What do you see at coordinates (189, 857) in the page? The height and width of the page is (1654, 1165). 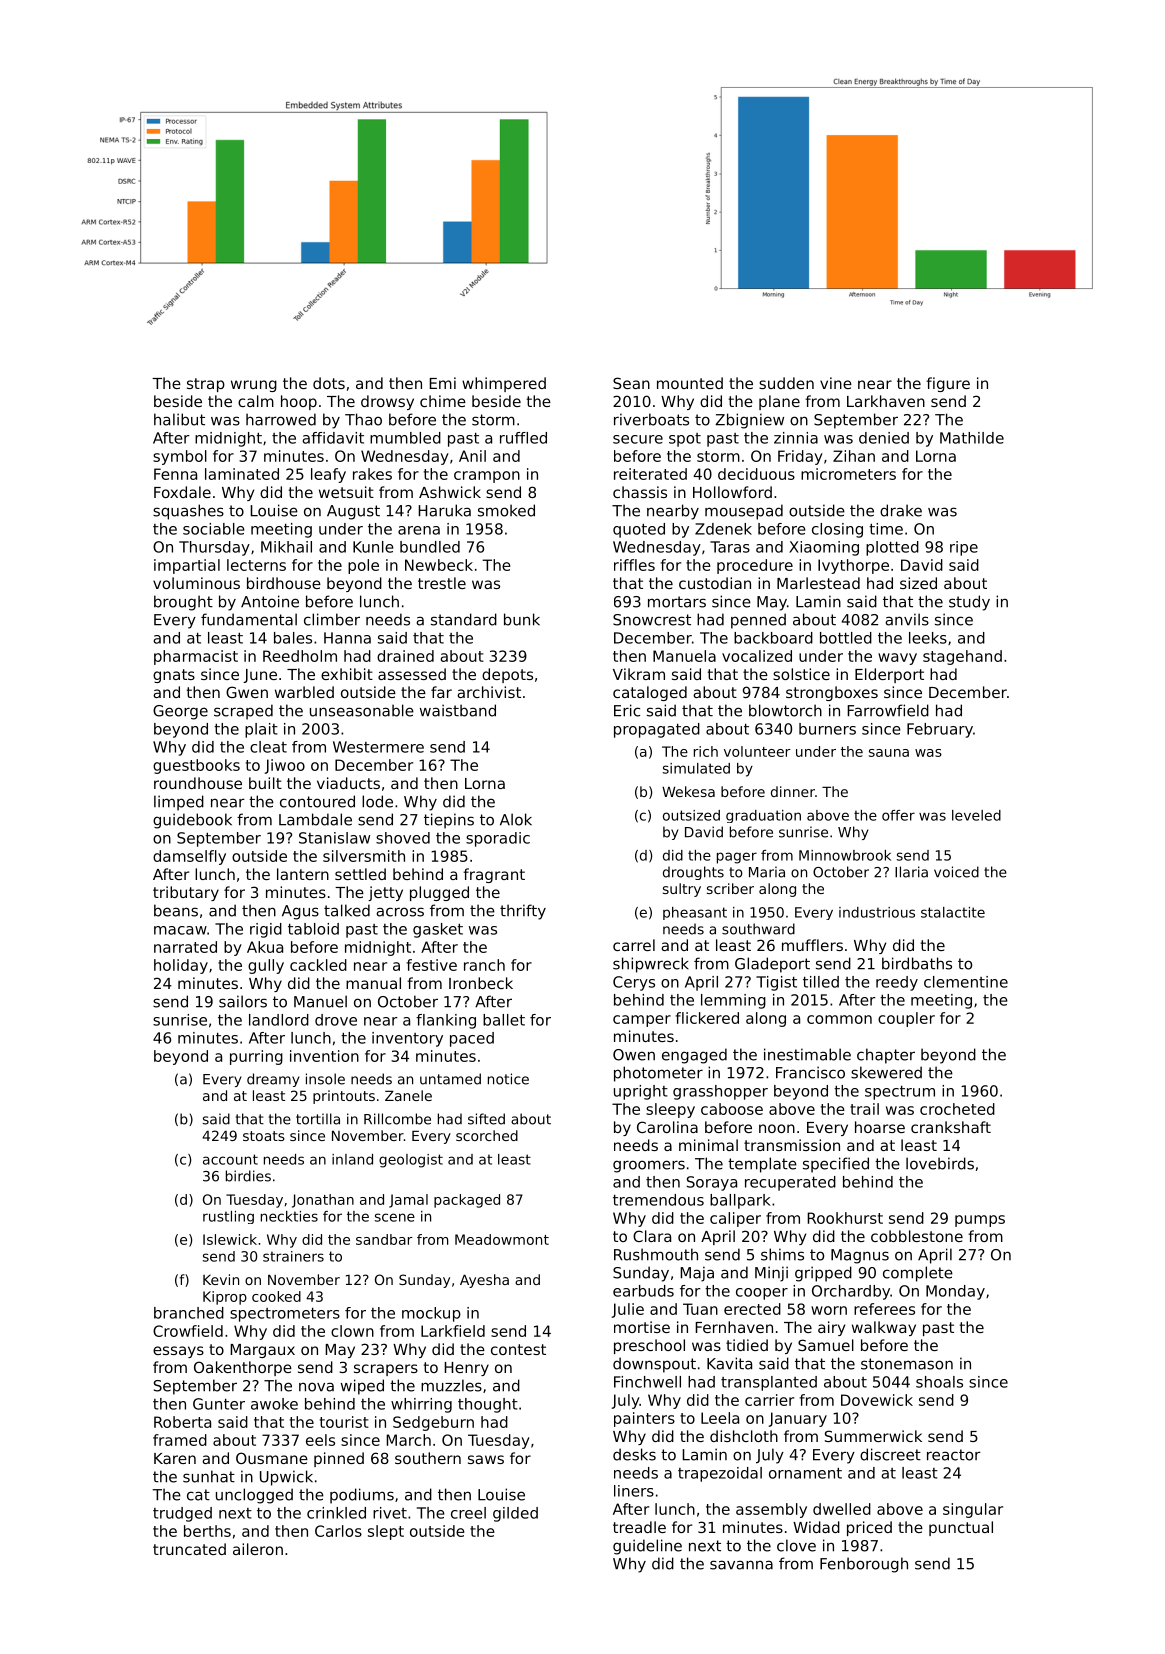 I see `damselfly` at bounding box center [189, 857].
